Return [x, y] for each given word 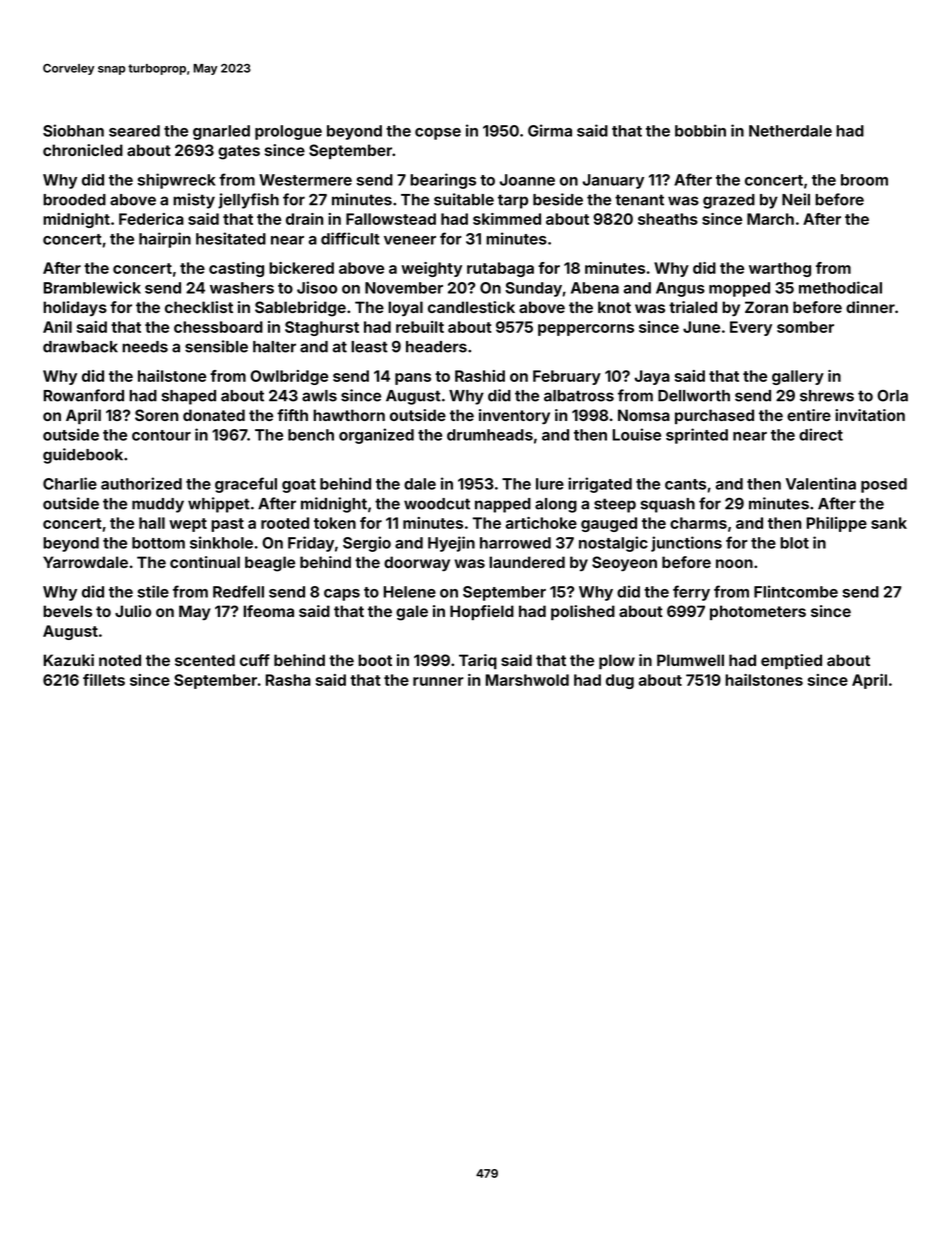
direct [821, 434]
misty [194, 201]
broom [864, 180]
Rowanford [84, 395]
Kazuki [69, 660]
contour [161, 435]
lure [550, 484]
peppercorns [586, 330]
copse [438, 134]
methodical [840, 287]
